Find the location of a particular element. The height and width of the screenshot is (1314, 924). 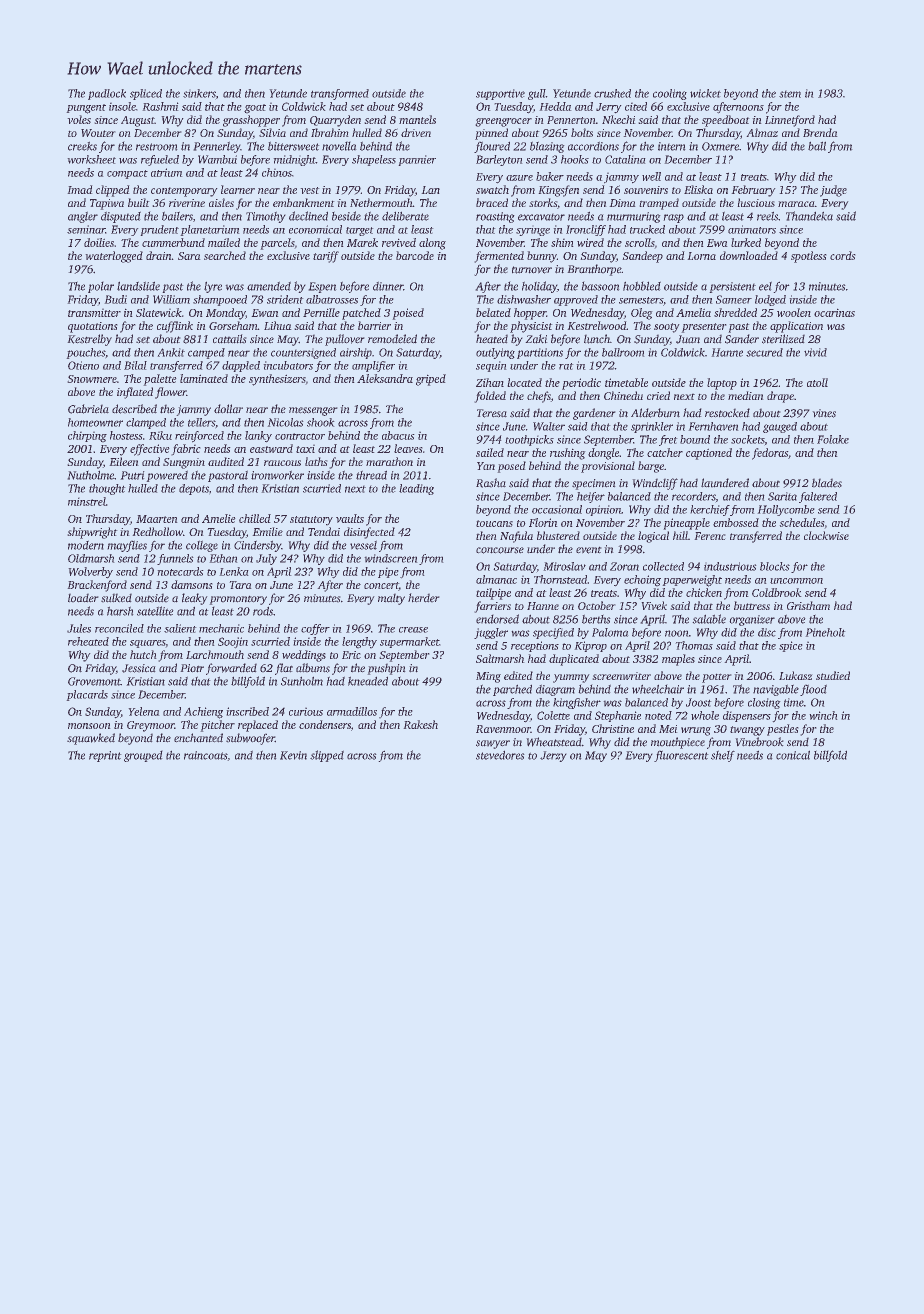

winch is located at coordinates (823, 715).
